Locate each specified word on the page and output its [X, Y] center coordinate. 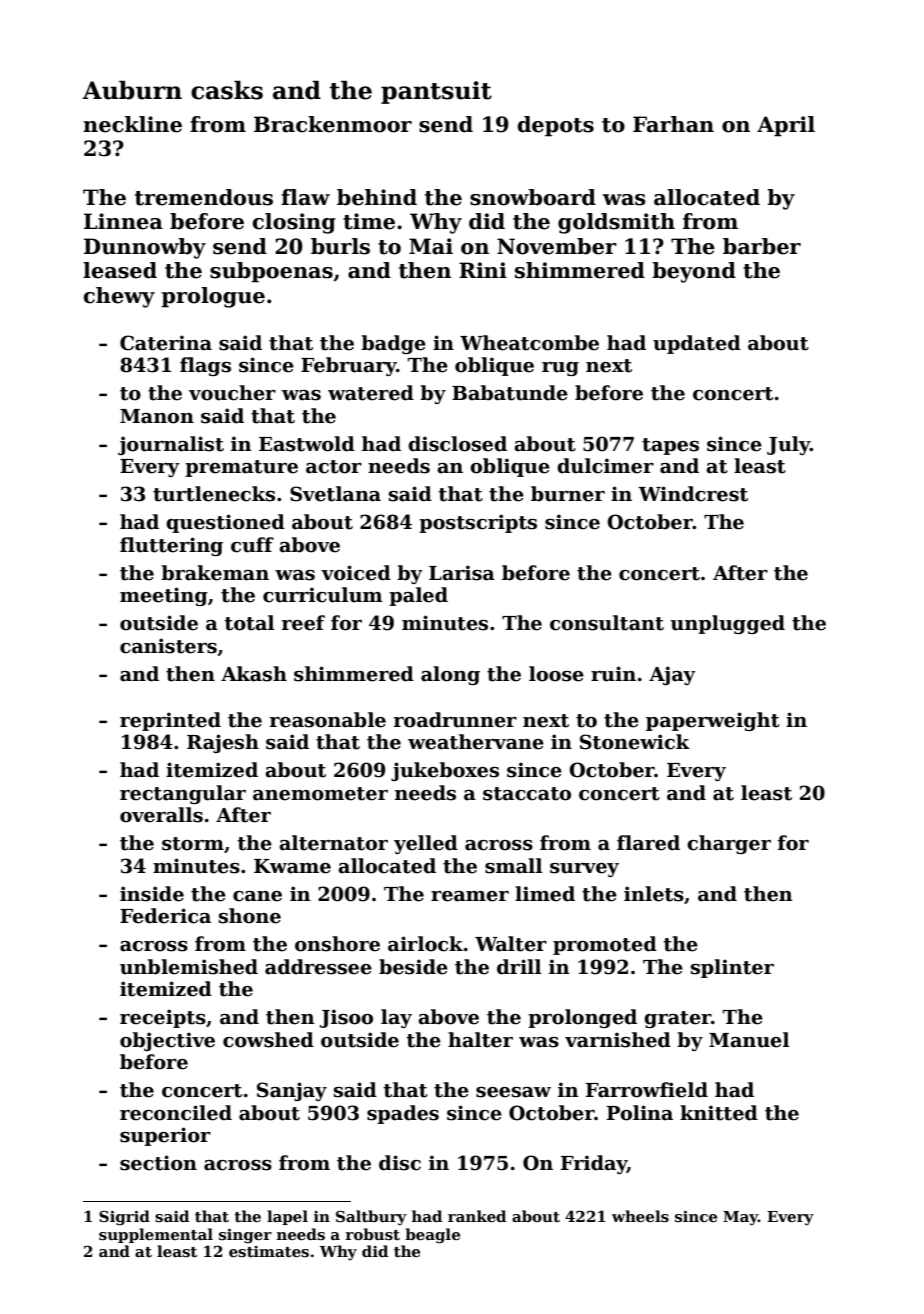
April [786, 126]
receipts [163, 1018]
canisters [168, 646]
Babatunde [510, 393]
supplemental [156, 1235]
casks [227, 90]
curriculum [323, 595]
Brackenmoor [333, 124]
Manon [157, 416]
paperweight [713, 721]
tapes [670, 446]
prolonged [582, 1018]
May [740, 1218]
